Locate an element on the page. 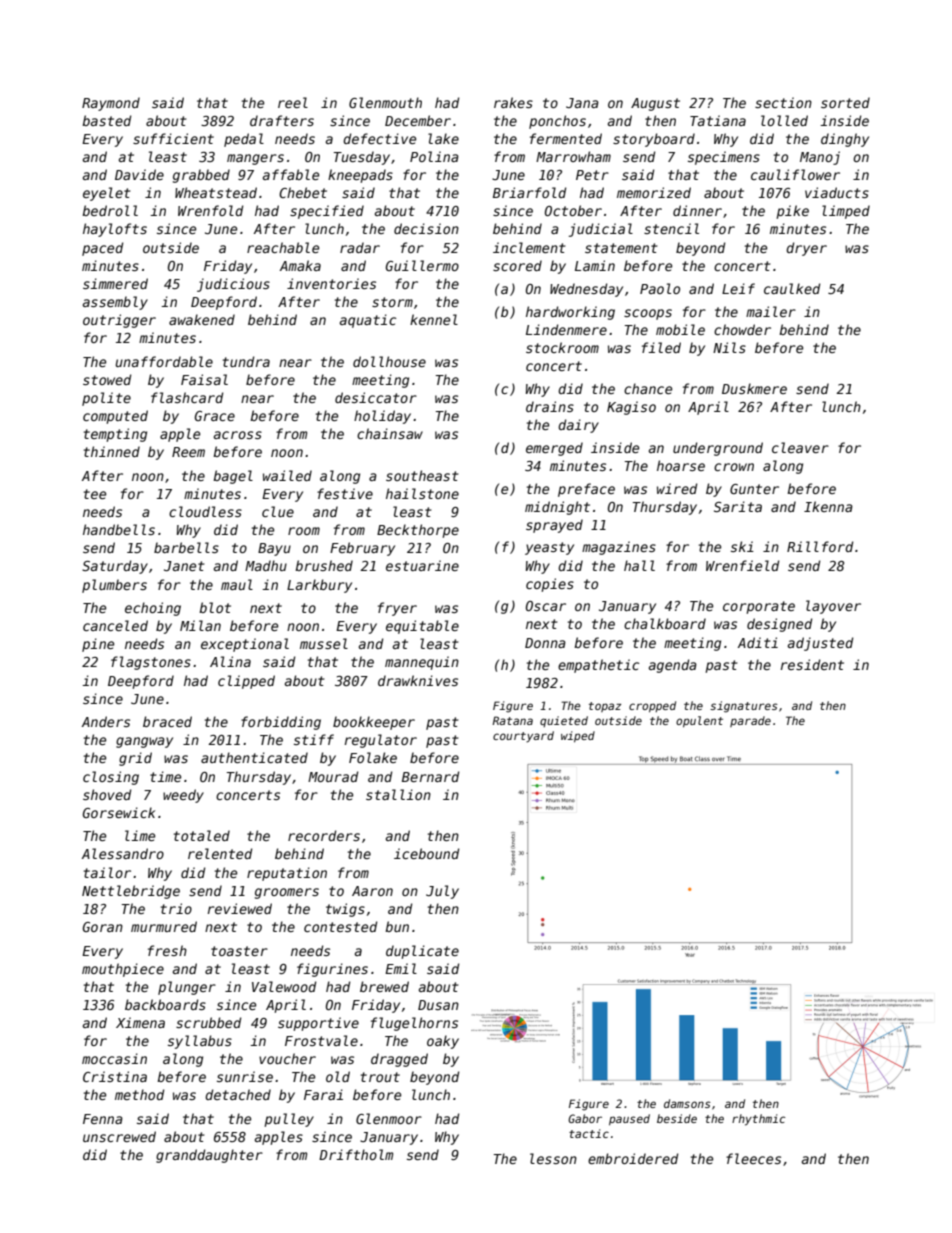  Jana is located at coordinates (582, 103).
